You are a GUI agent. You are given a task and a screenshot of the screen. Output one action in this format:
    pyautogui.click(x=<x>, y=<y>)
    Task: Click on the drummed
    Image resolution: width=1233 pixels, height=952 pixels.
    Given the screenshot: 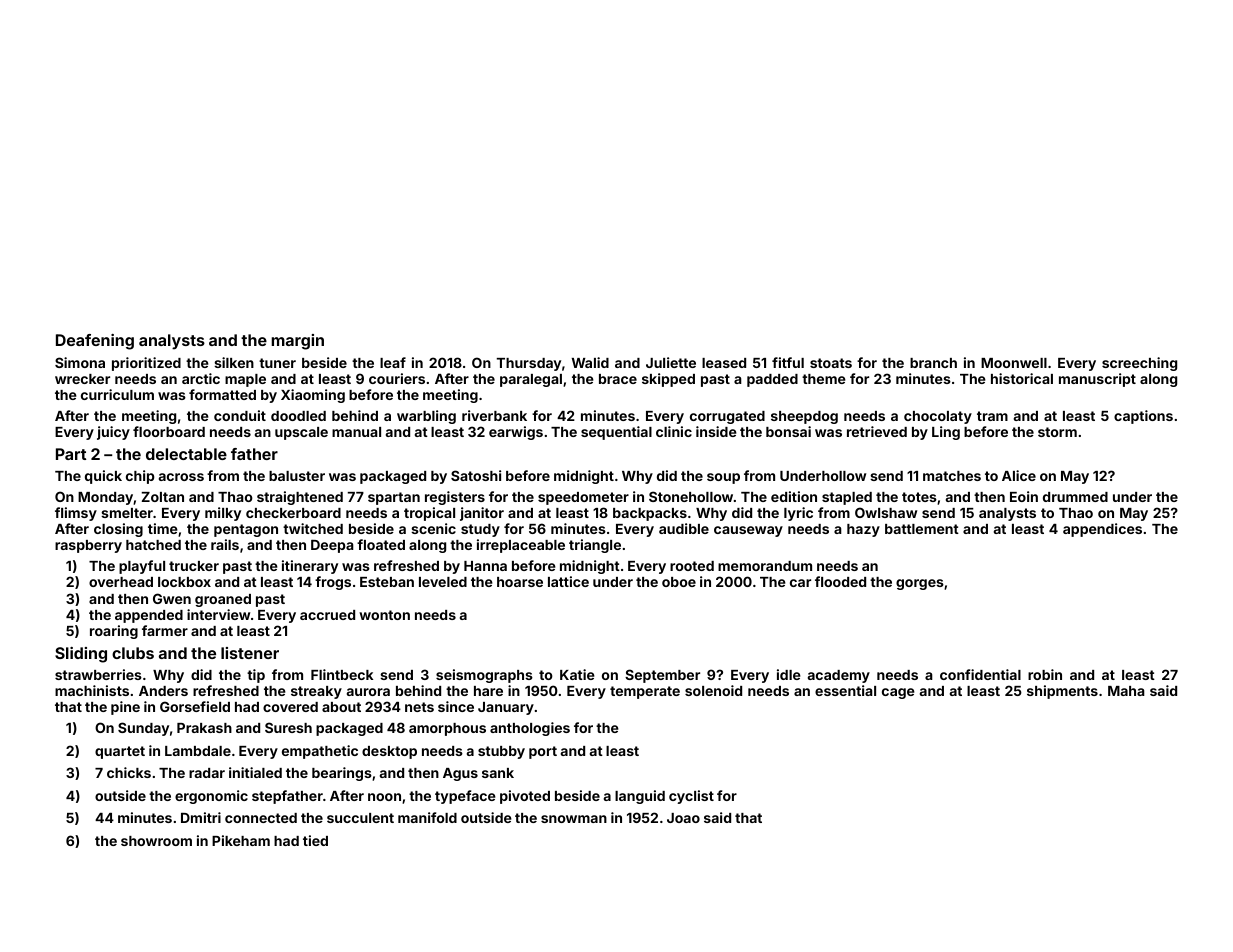 What is the action you would take?
    pyautogui.click(x=1075, y=497)
